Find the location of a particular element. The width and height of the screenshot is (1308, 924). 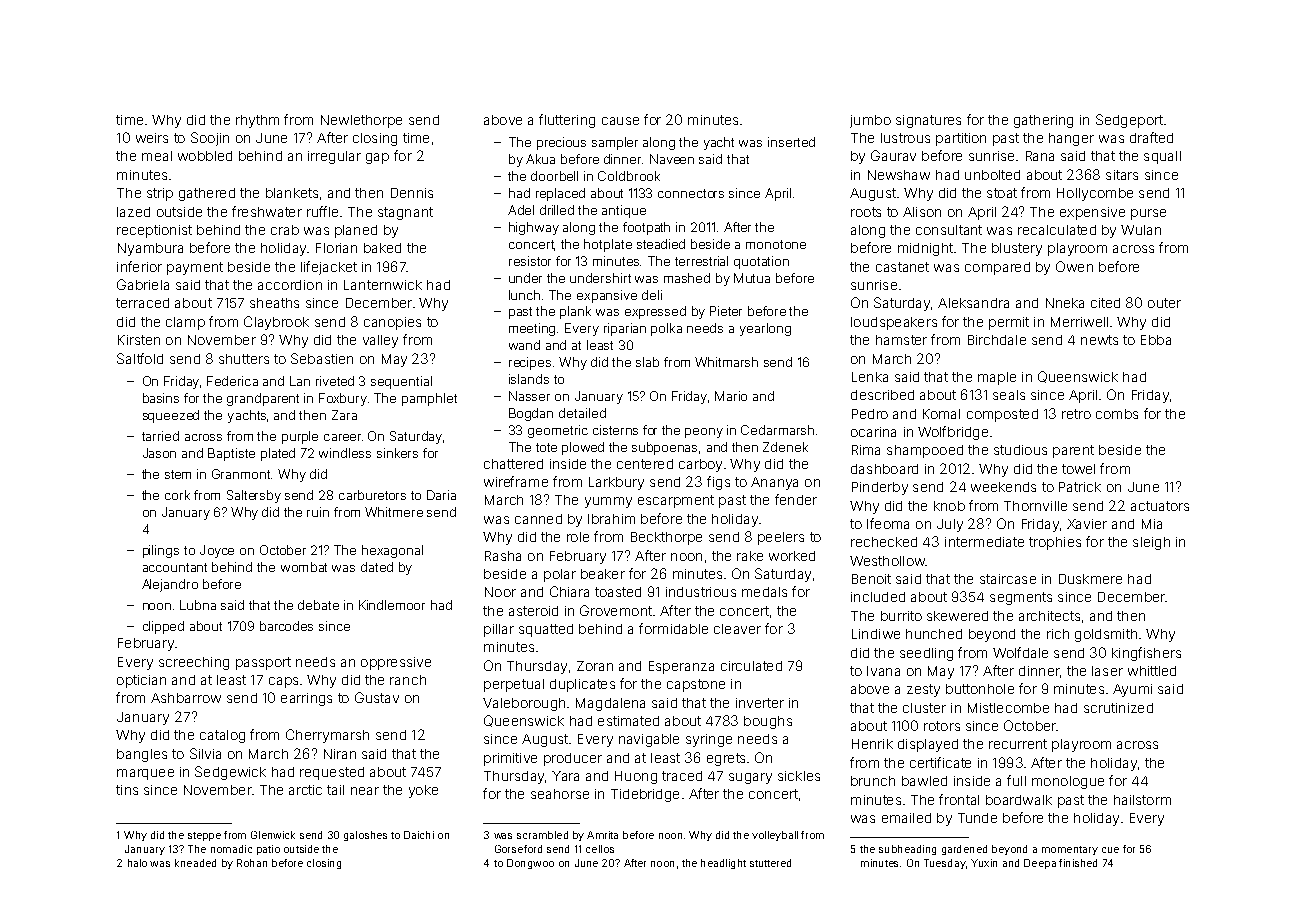

rhythm is located at coordinates (257, 121).
